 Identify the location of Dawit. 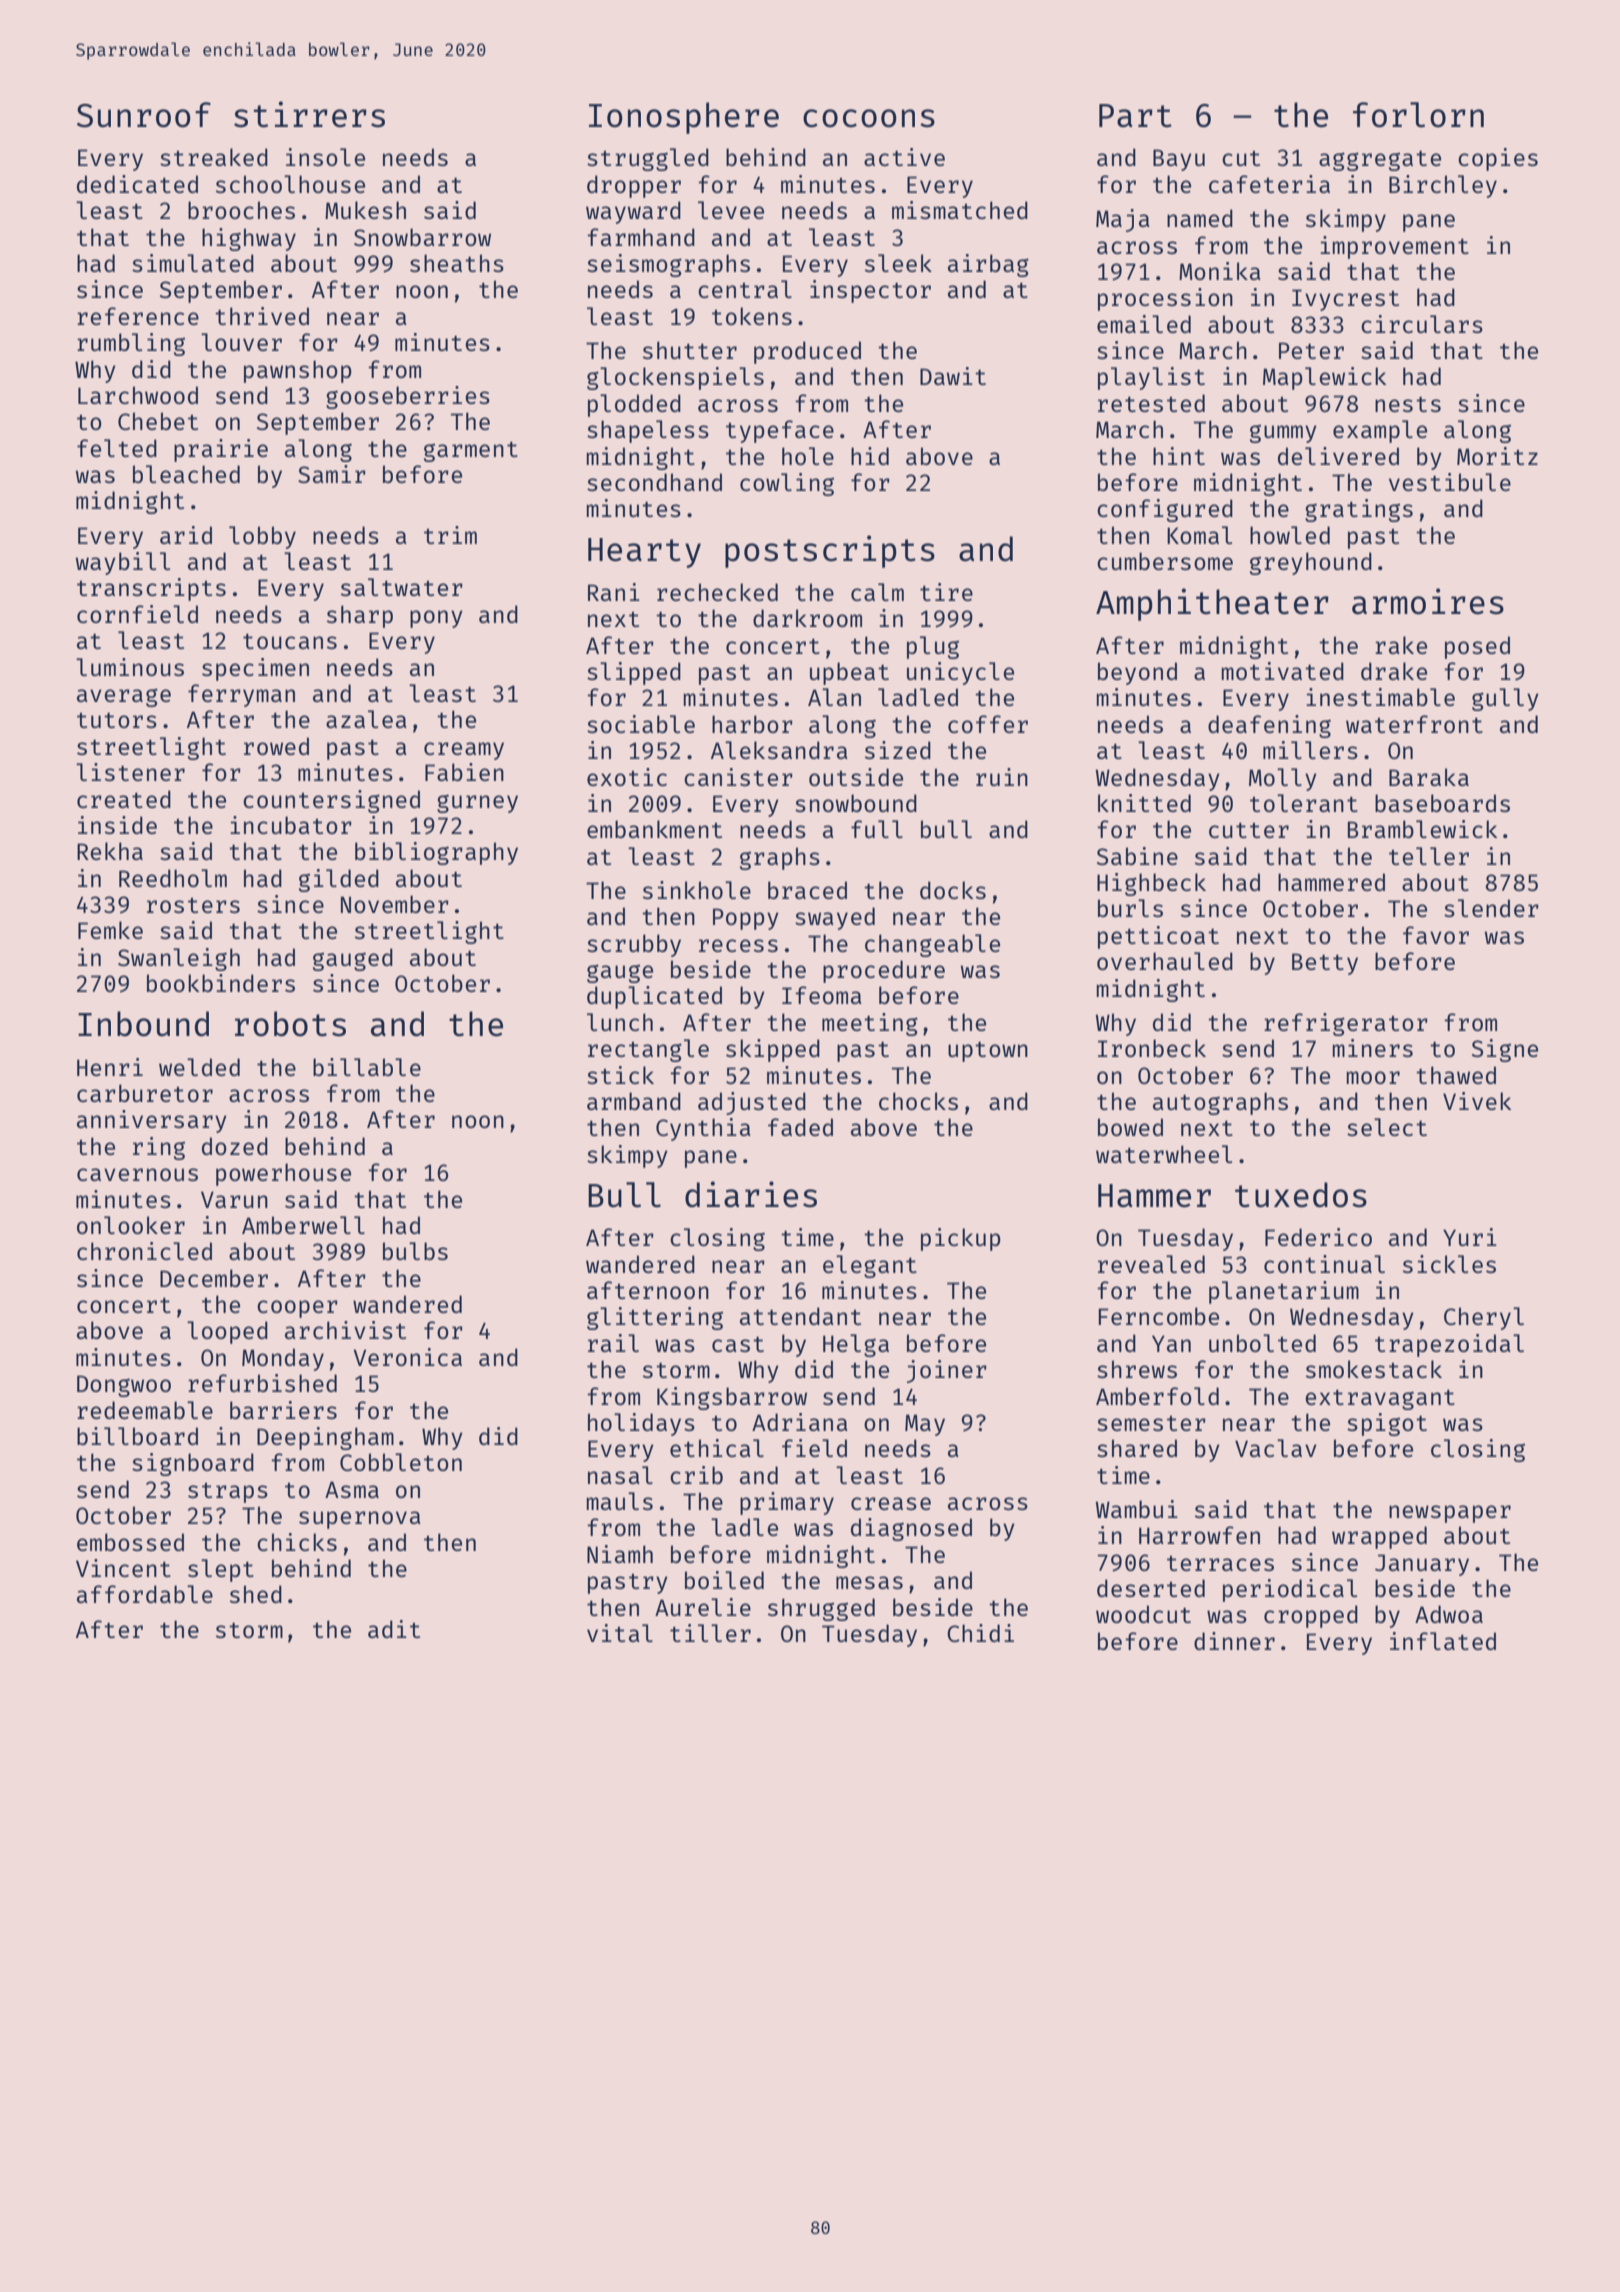
(953, 376).
